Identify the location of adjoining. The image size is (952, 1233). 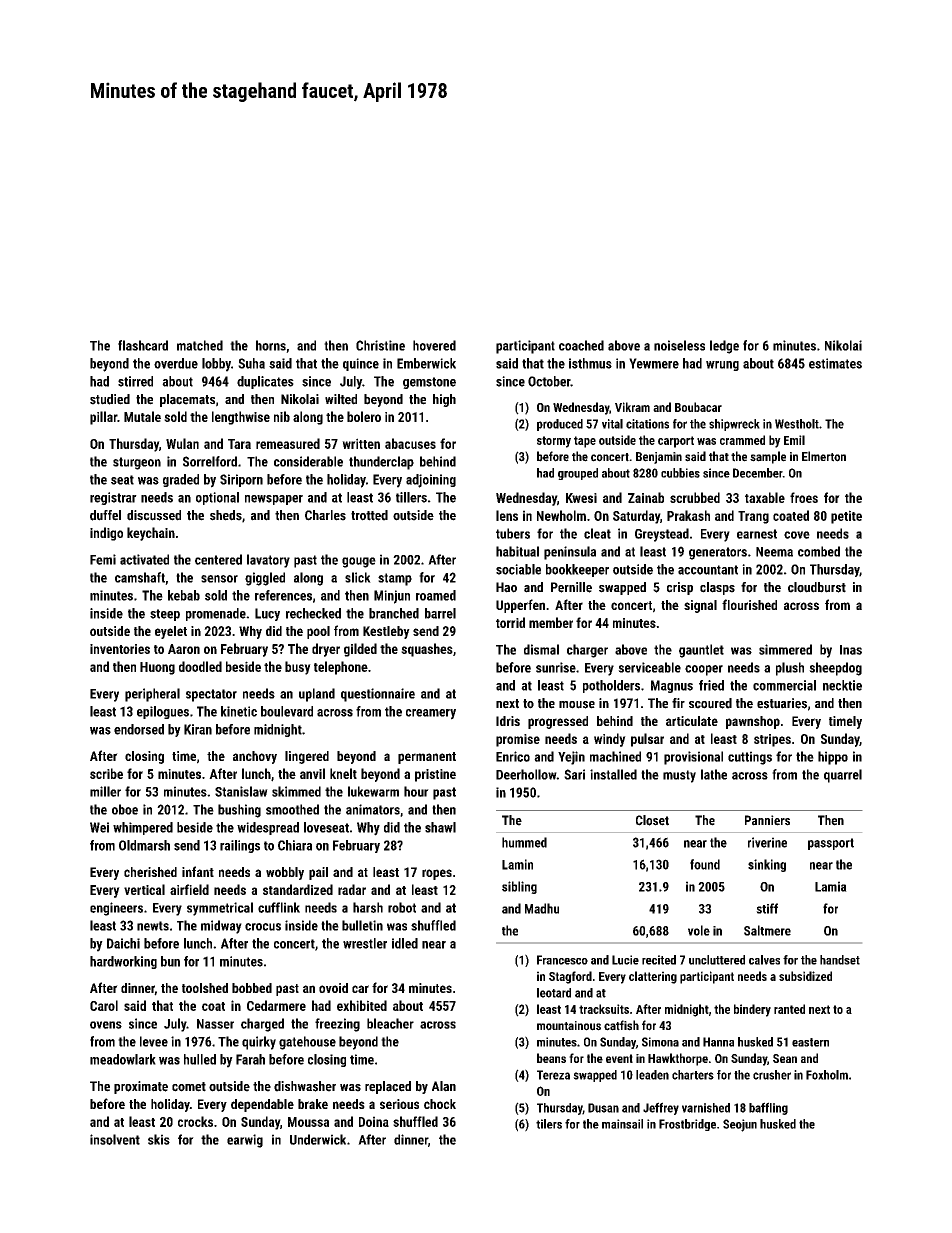
(431, 481).
